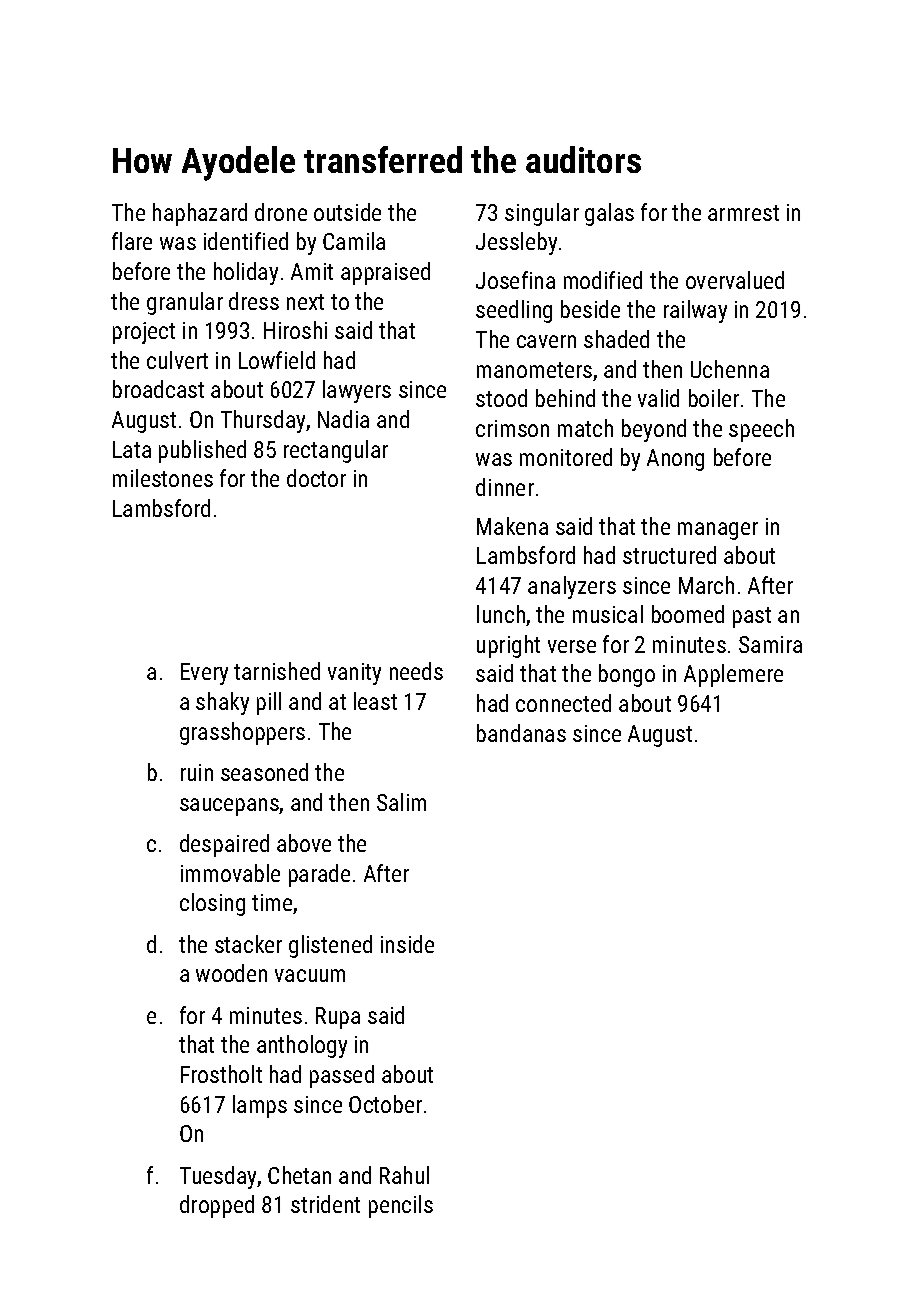 The height and width of the image is (1311, 924). Describe the element at coordinates (132, 449) in the image. I see `Lata` at that location.
